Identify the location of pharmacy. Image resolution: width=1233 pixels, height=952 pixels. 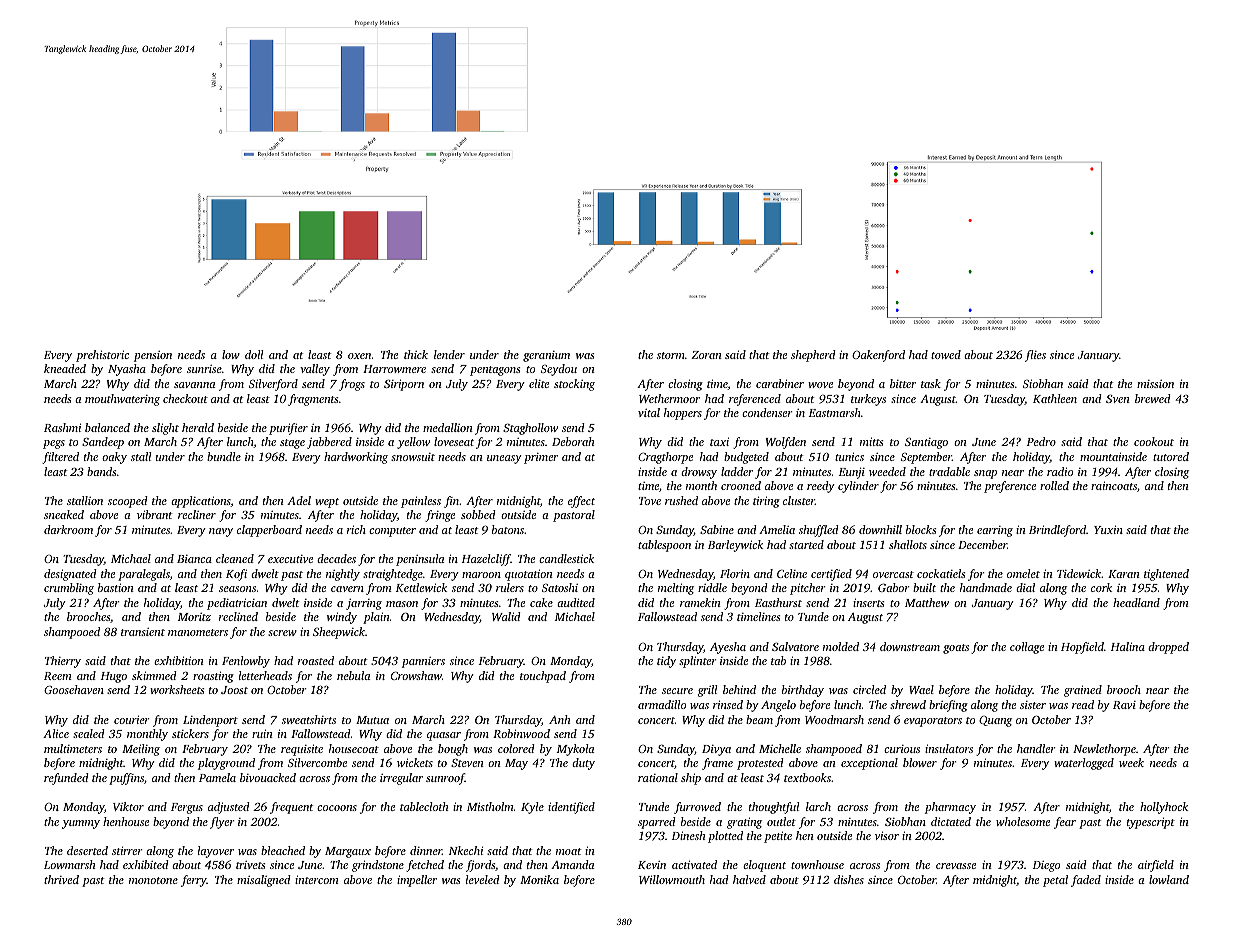
(950, 808).
